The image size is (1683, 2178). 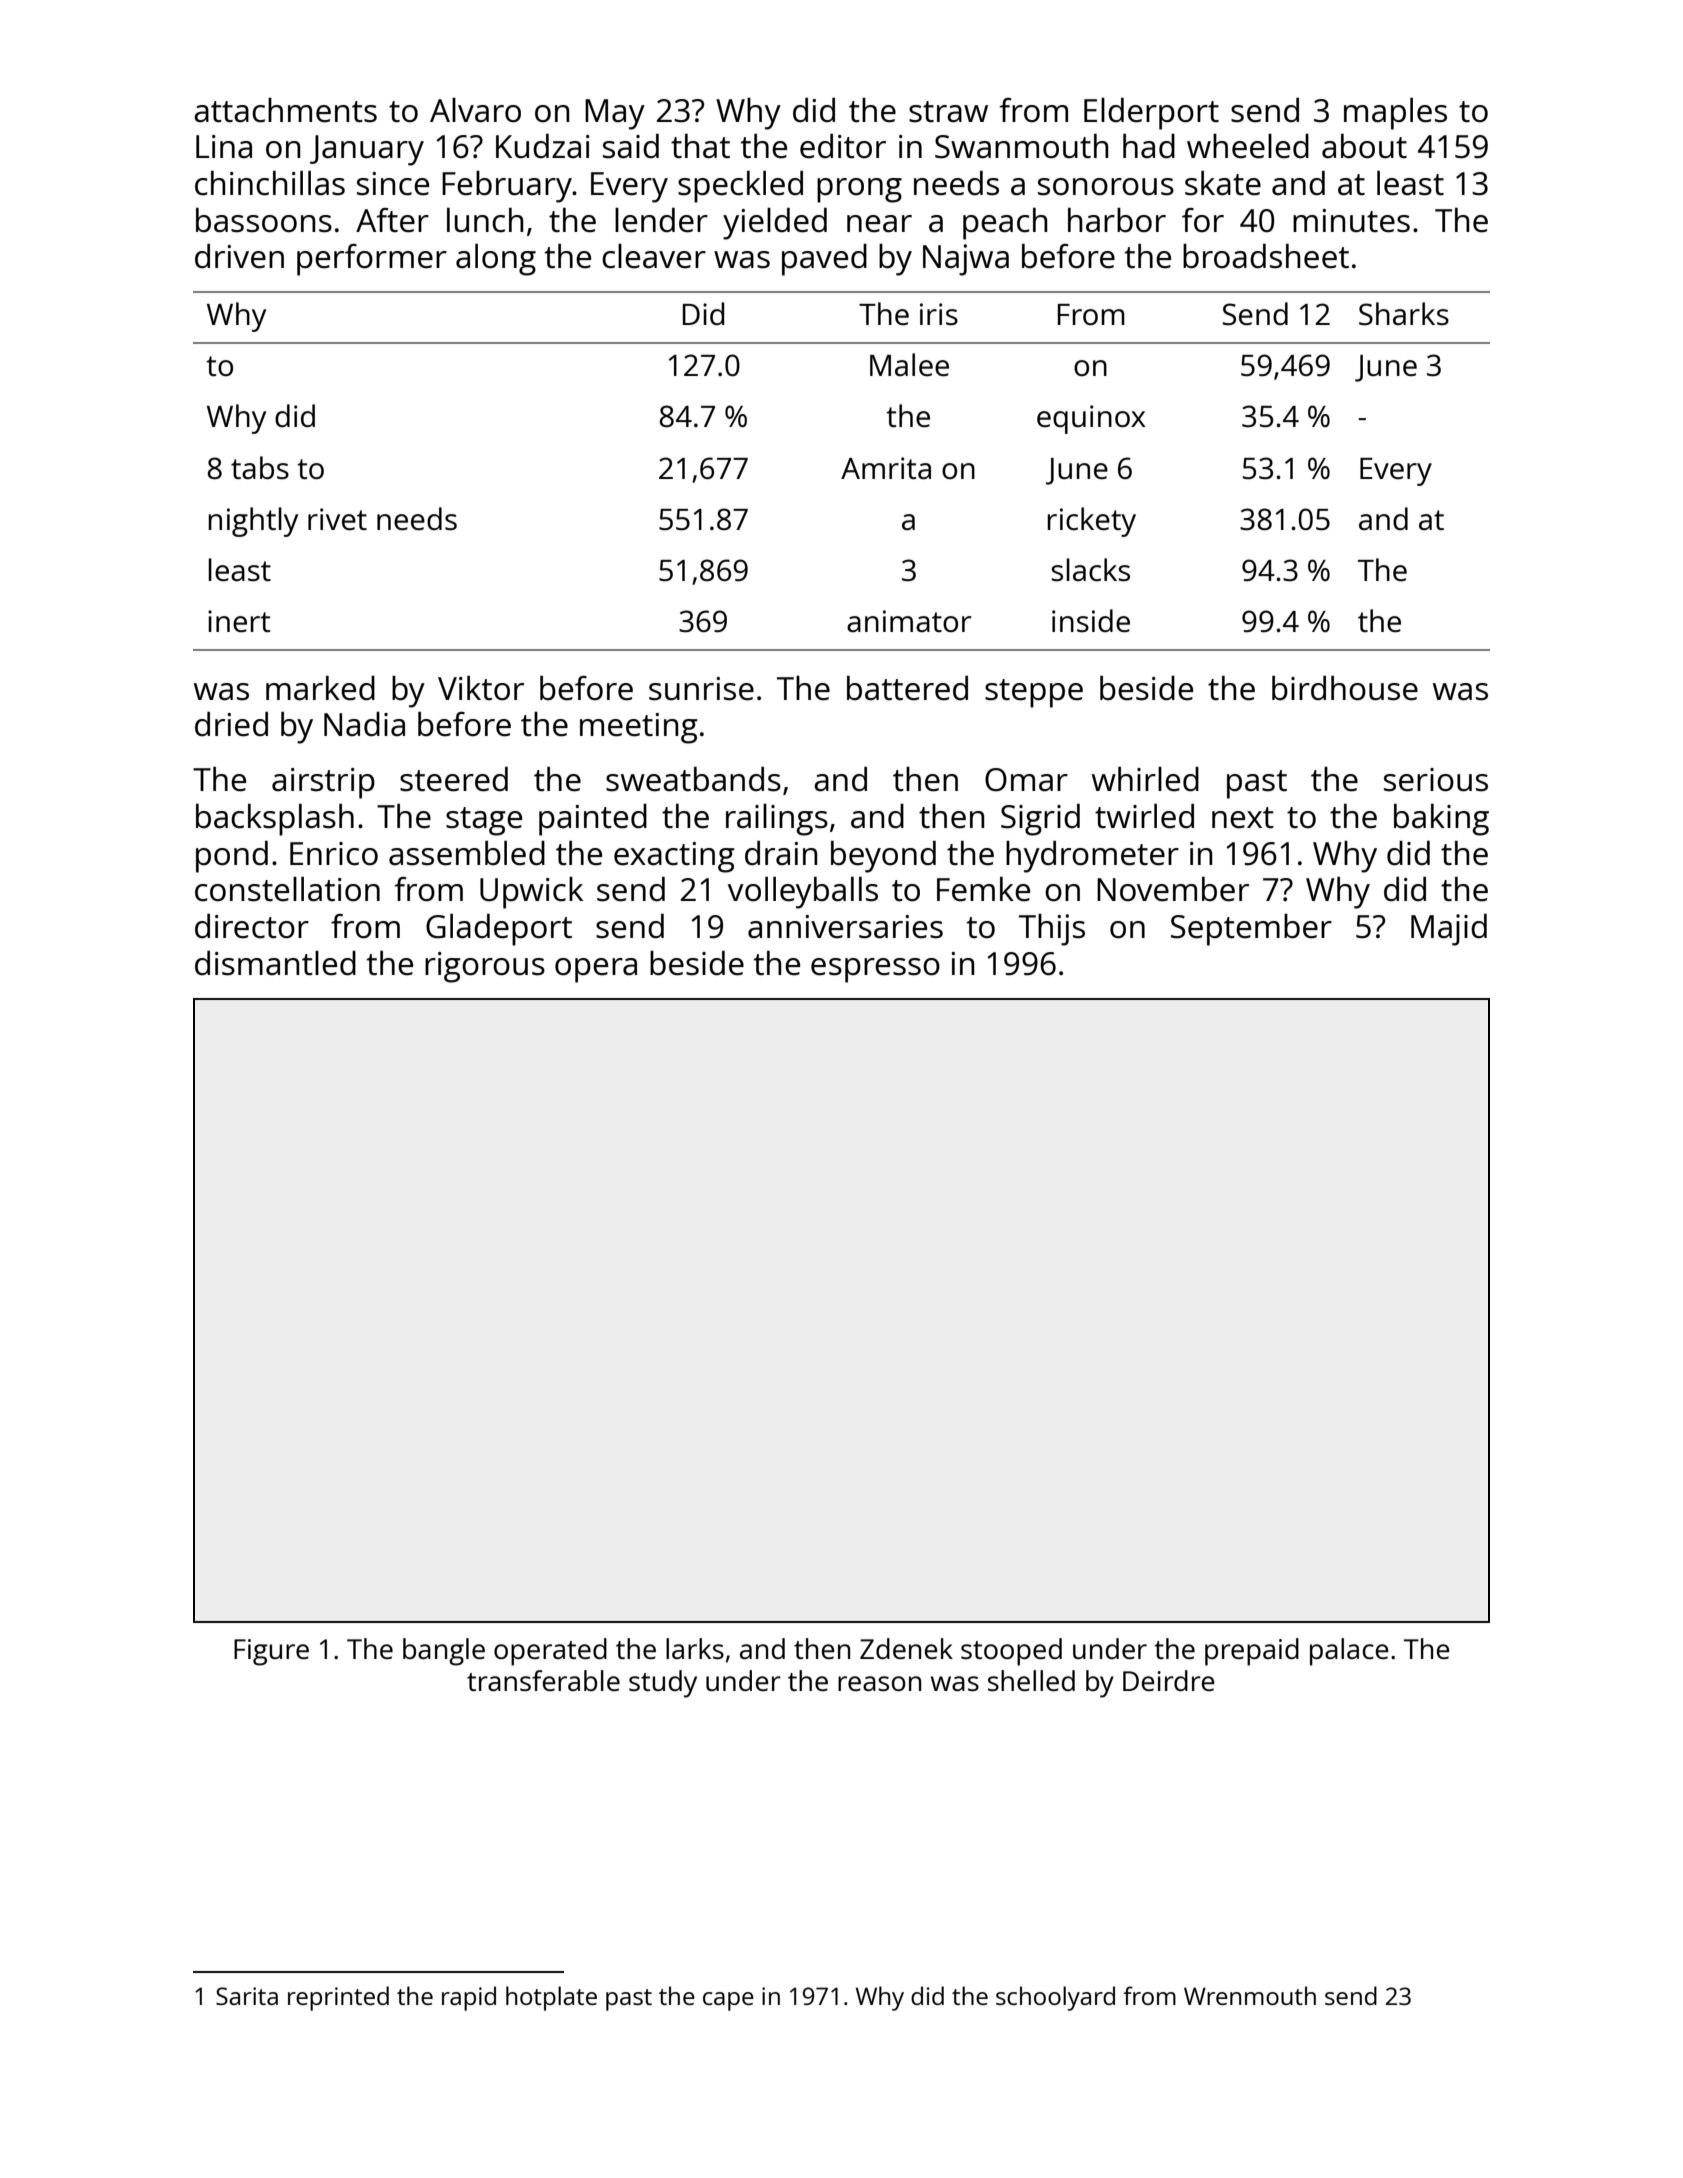 I want to click on constellation, so click(x=287, y=889).
